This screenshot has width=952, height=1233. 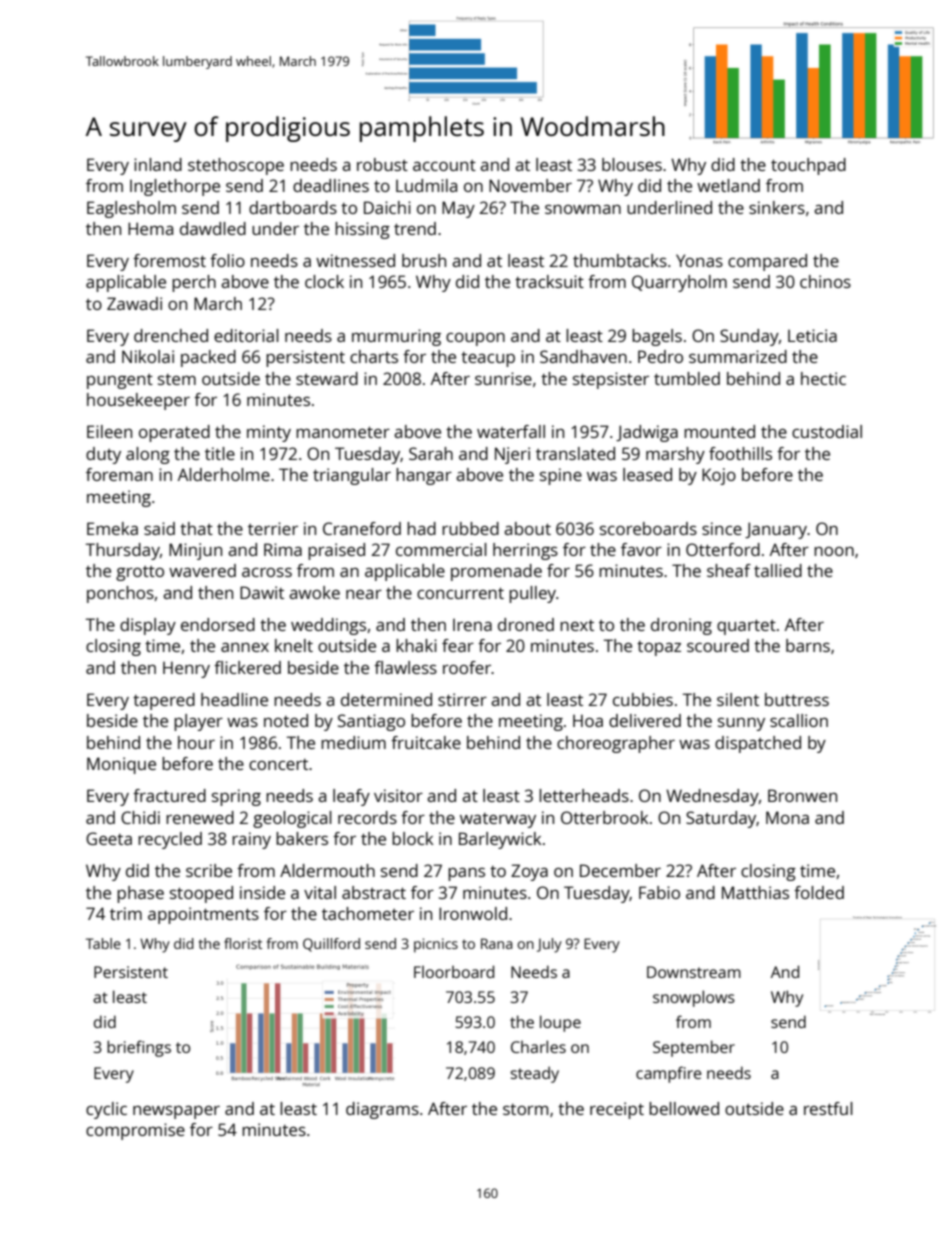 What do you see at coordinates (538, 1046) in the screenshot?
I see `Charles` at bounding box center [538, 1046].
